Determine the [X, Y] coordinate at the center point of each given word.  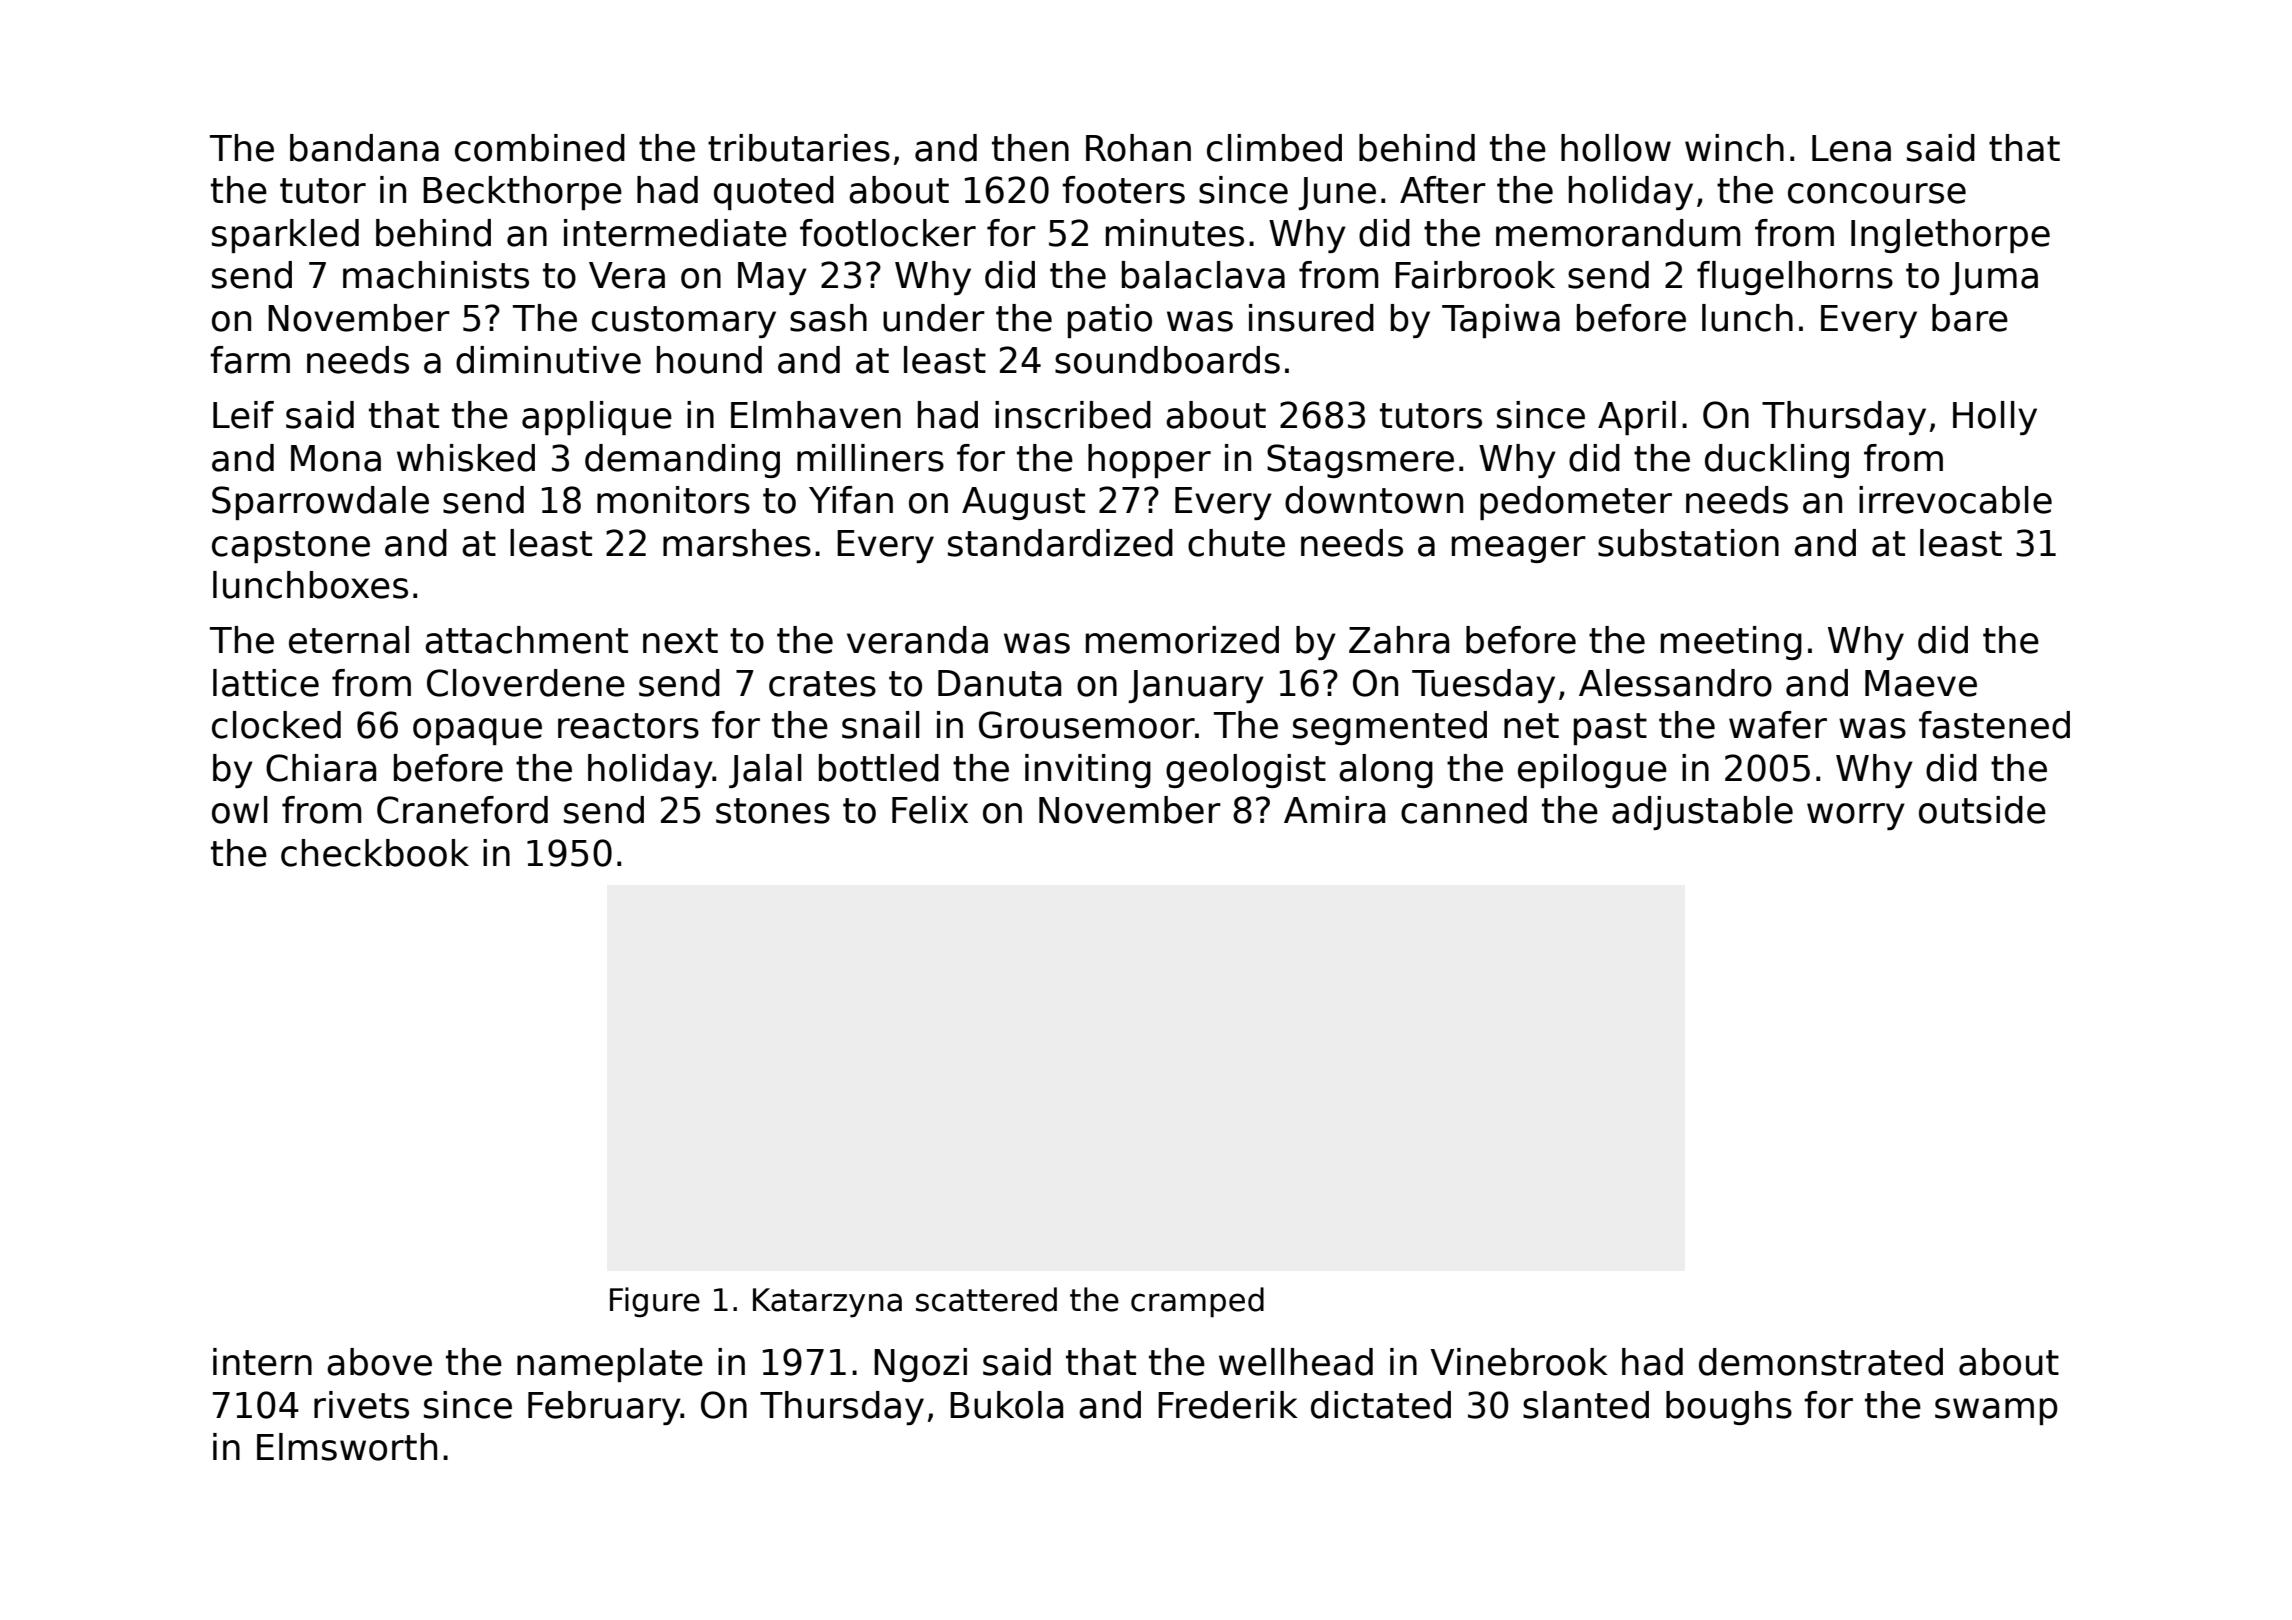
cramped [1197, 1302]
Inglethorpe [1950, 236]
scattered [986, 1299]
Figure [655, 1302]
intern [262, 1362]
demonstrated [1821, 1362]
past [1610, 729]
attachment [526, 640]
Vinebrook [1519, 1362]
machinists [436, 275]
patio [1110, 321]
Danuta [999, 683]
